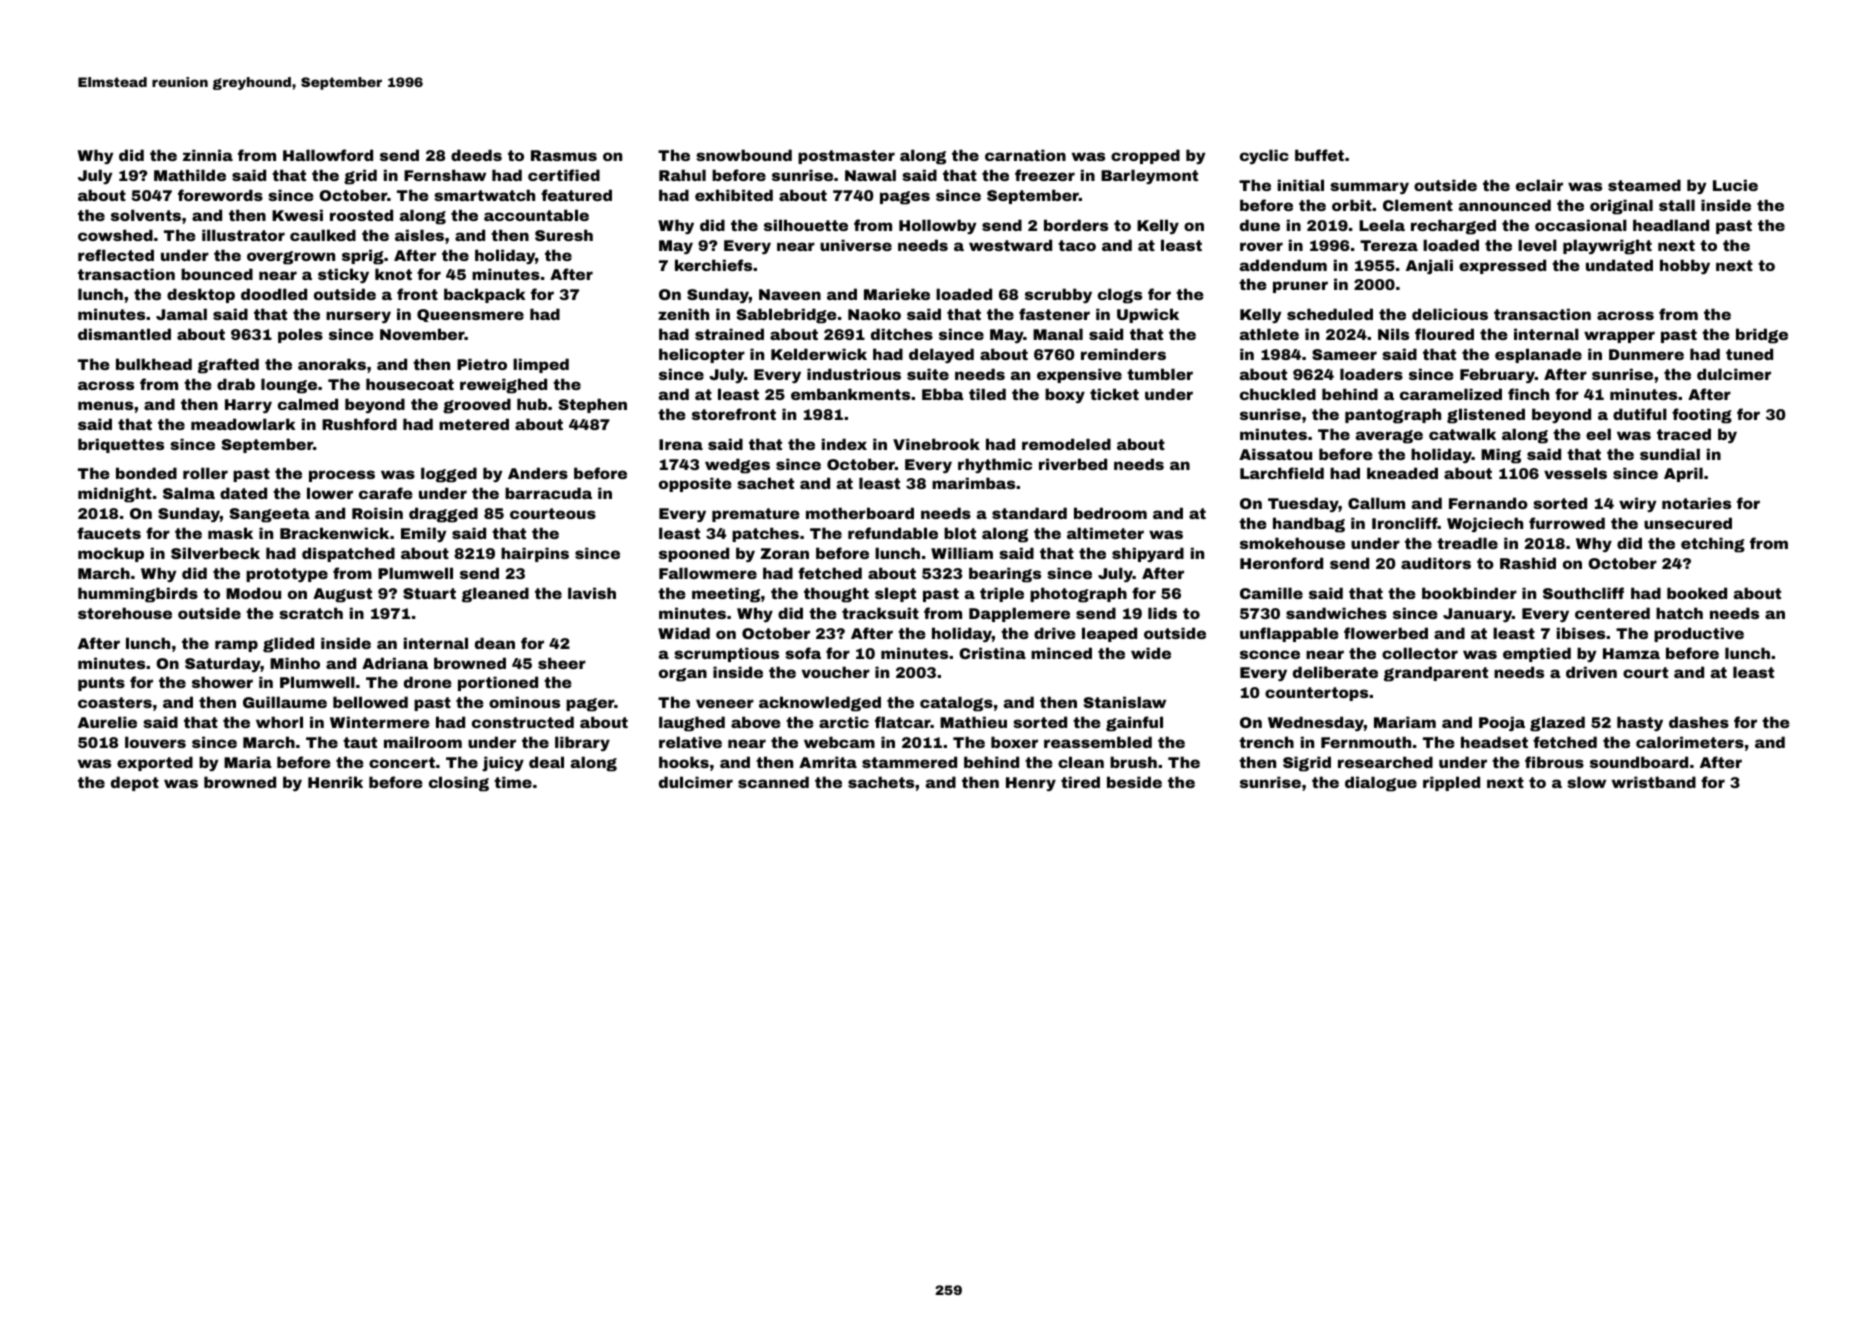 Image resolution: width=1870 pixels, height=1322 pixels. I want to click on Pooja, so click(1502, 723).
